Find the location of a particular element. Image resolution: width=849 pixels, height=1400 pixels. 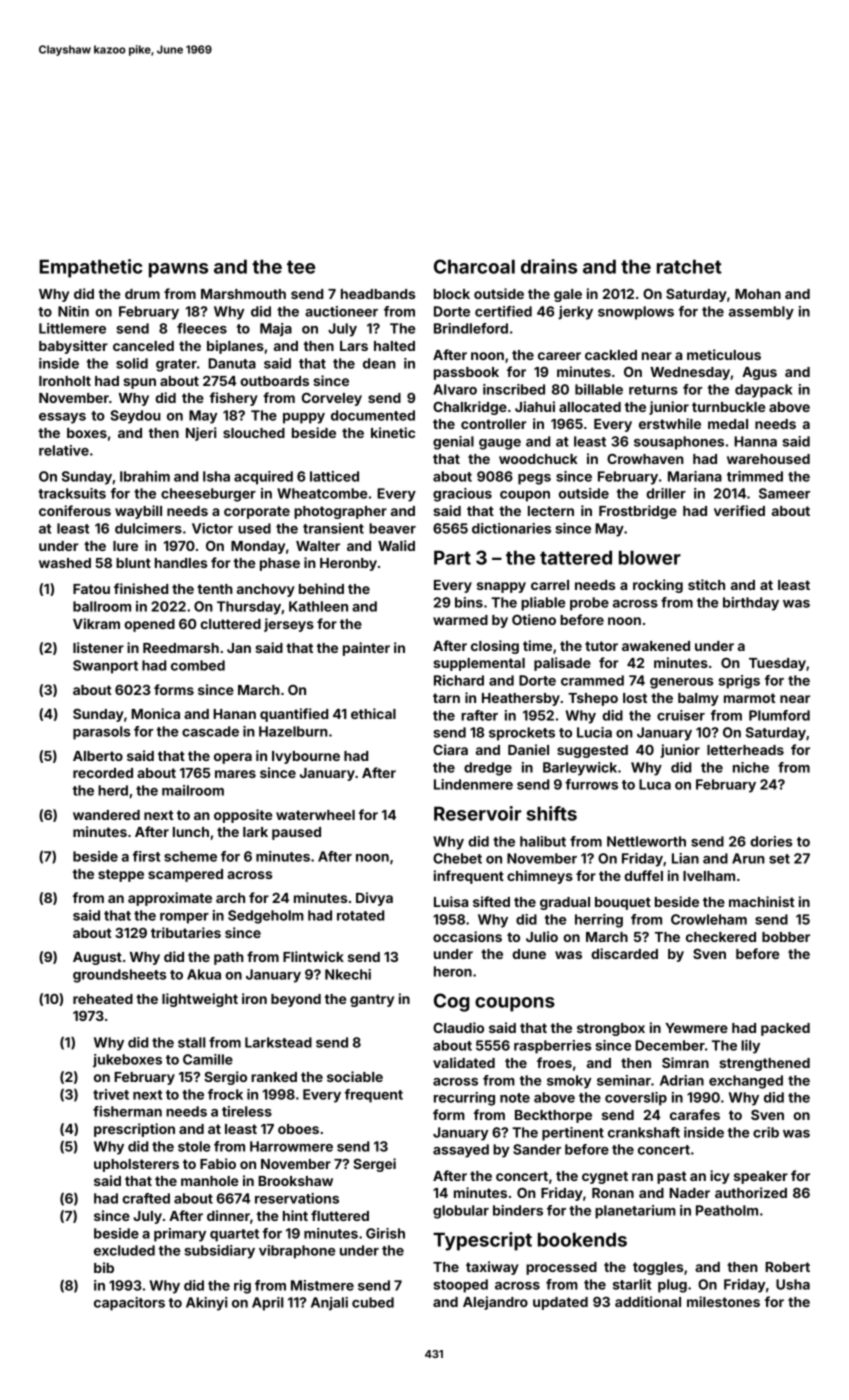

set is located at coordinates (779, 859).
